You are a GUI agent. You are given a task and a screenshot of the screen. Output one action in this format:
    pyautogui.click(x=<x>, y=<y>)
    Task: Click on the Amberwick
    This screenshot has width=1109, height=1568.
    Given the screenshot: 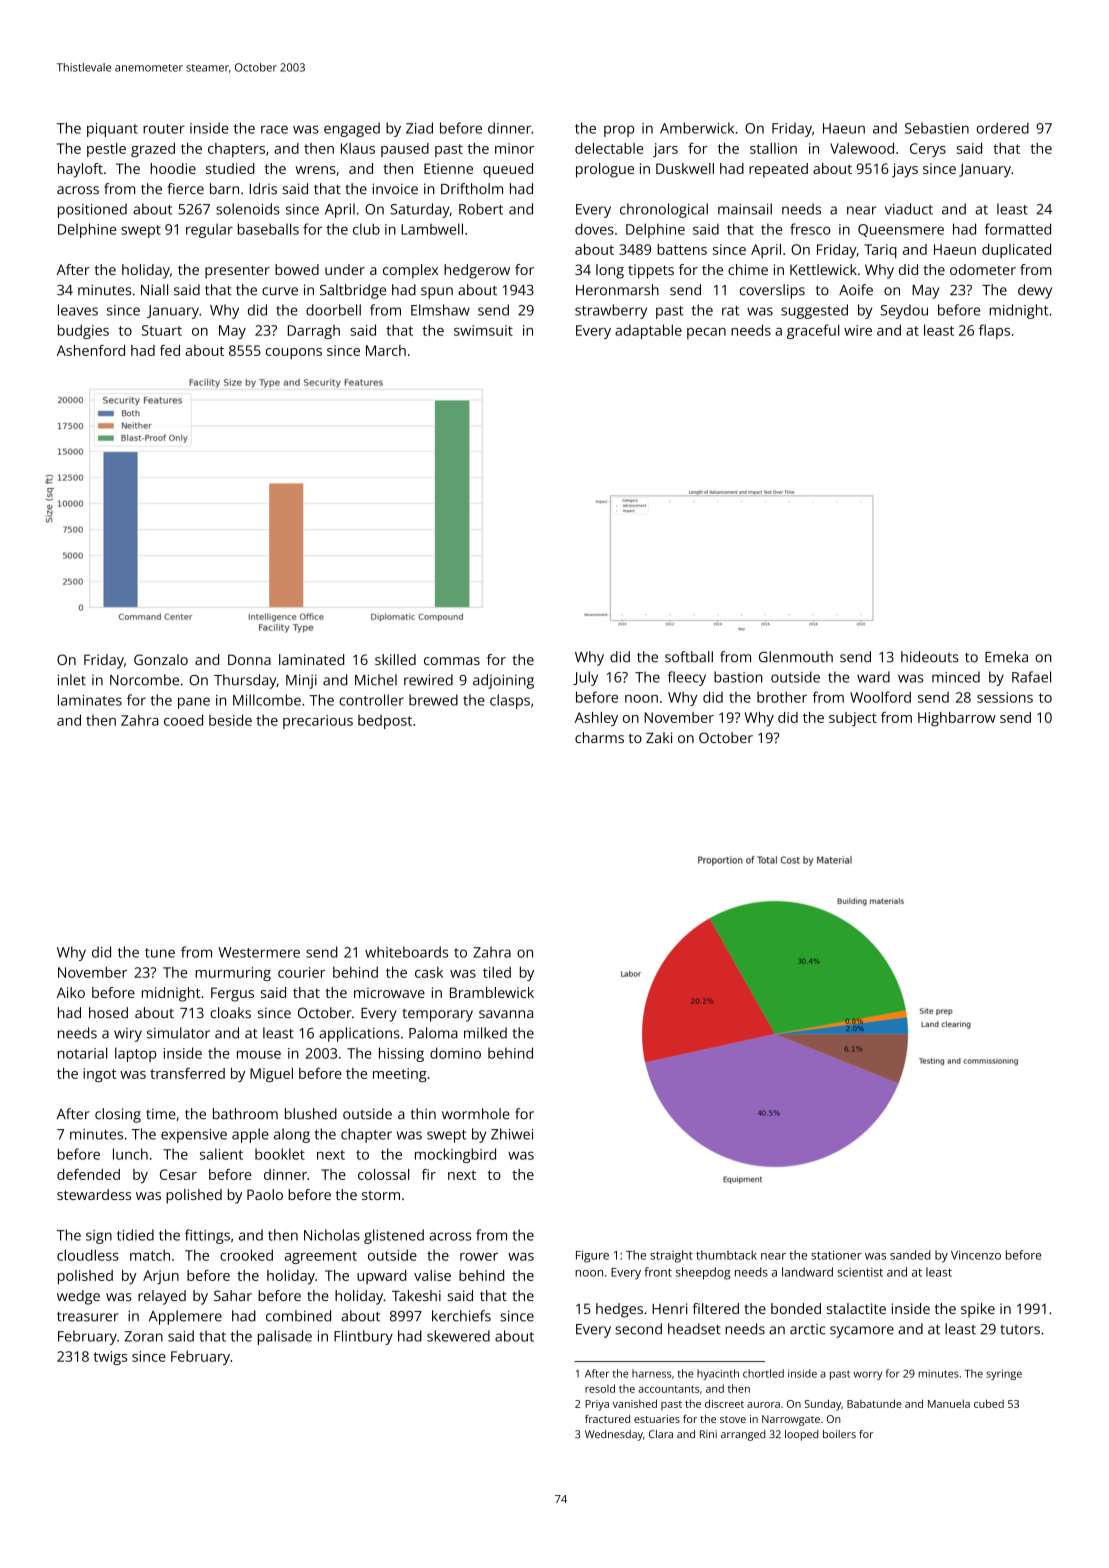 What is the action you would take?
    pyautogui.click(x=697, y=128)
